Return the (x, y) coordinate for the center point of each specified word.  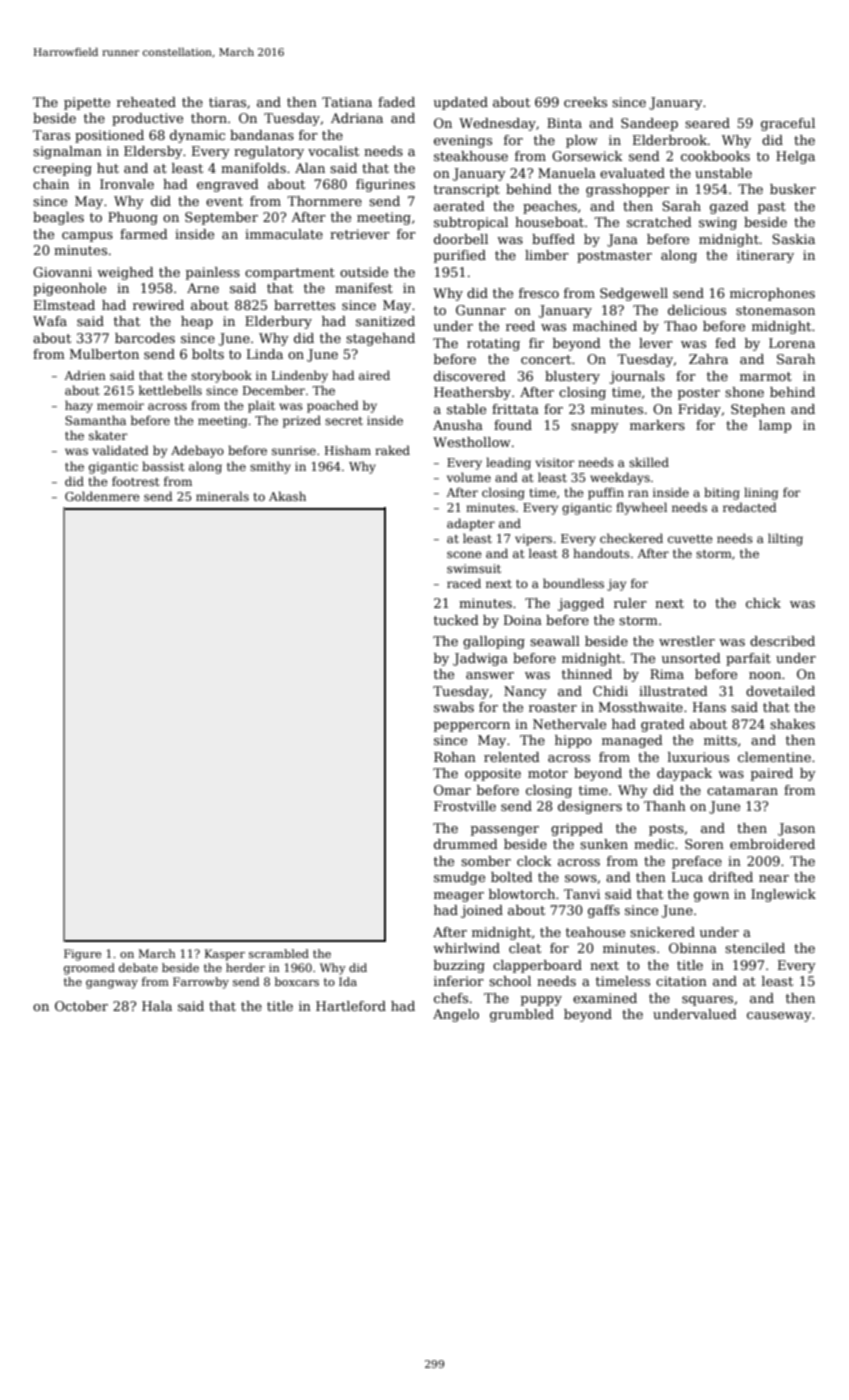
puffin (606, 493)
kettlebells (170, 390)
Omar (452, 790)
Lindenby (300, 376)
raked (392, 450)
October (81, 1006)
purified (460, 256)
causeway (779, 1017)
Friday (699, 410)
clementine (774, 757)
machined (605, 326)
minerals (222, 496)
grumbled (522, 1015)
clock (534, 861)
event (224, 201)
